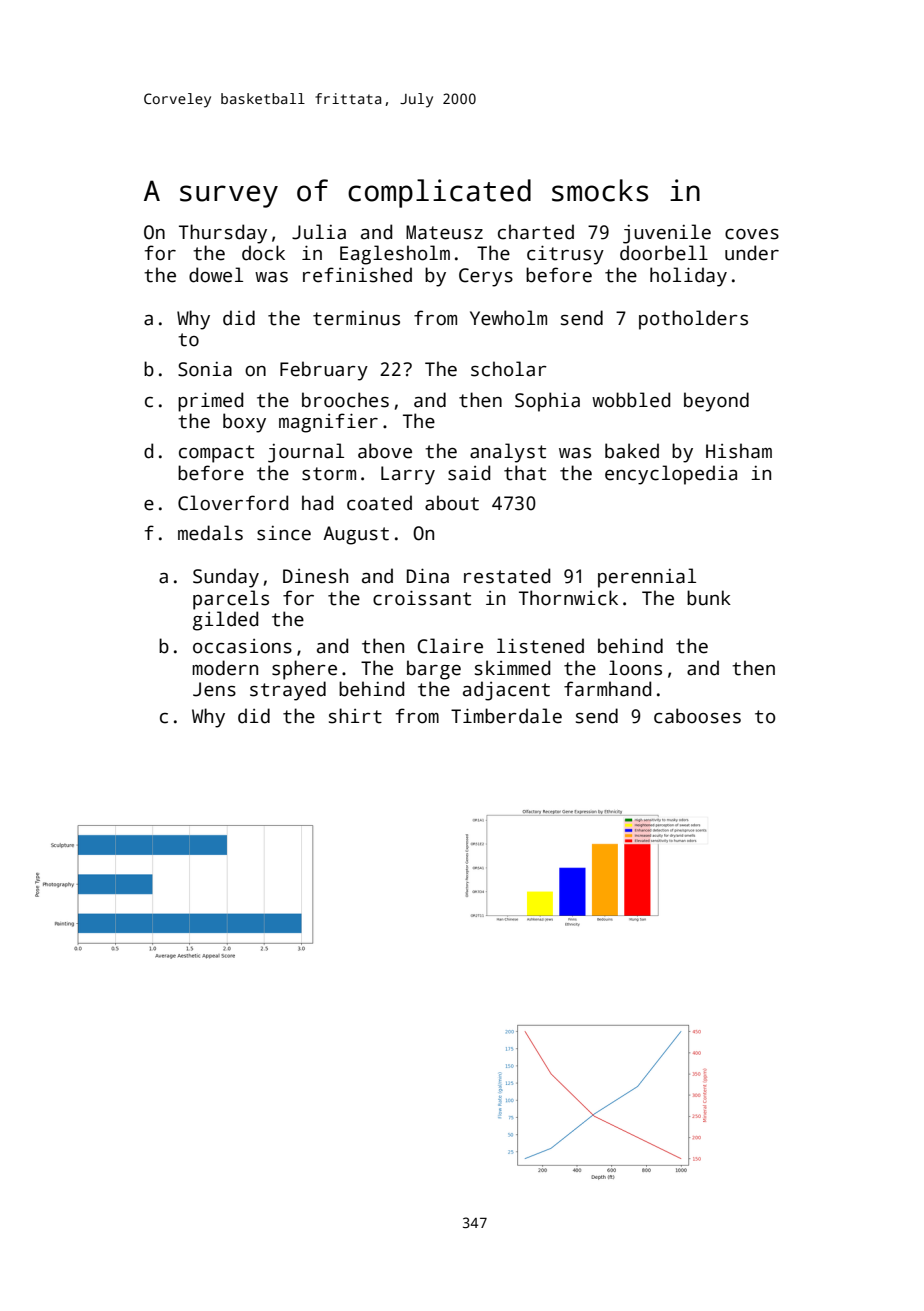 Image resolution: width=924 pixels, height=1311 pixels. I want to click on parcels, so click(231, 600).
